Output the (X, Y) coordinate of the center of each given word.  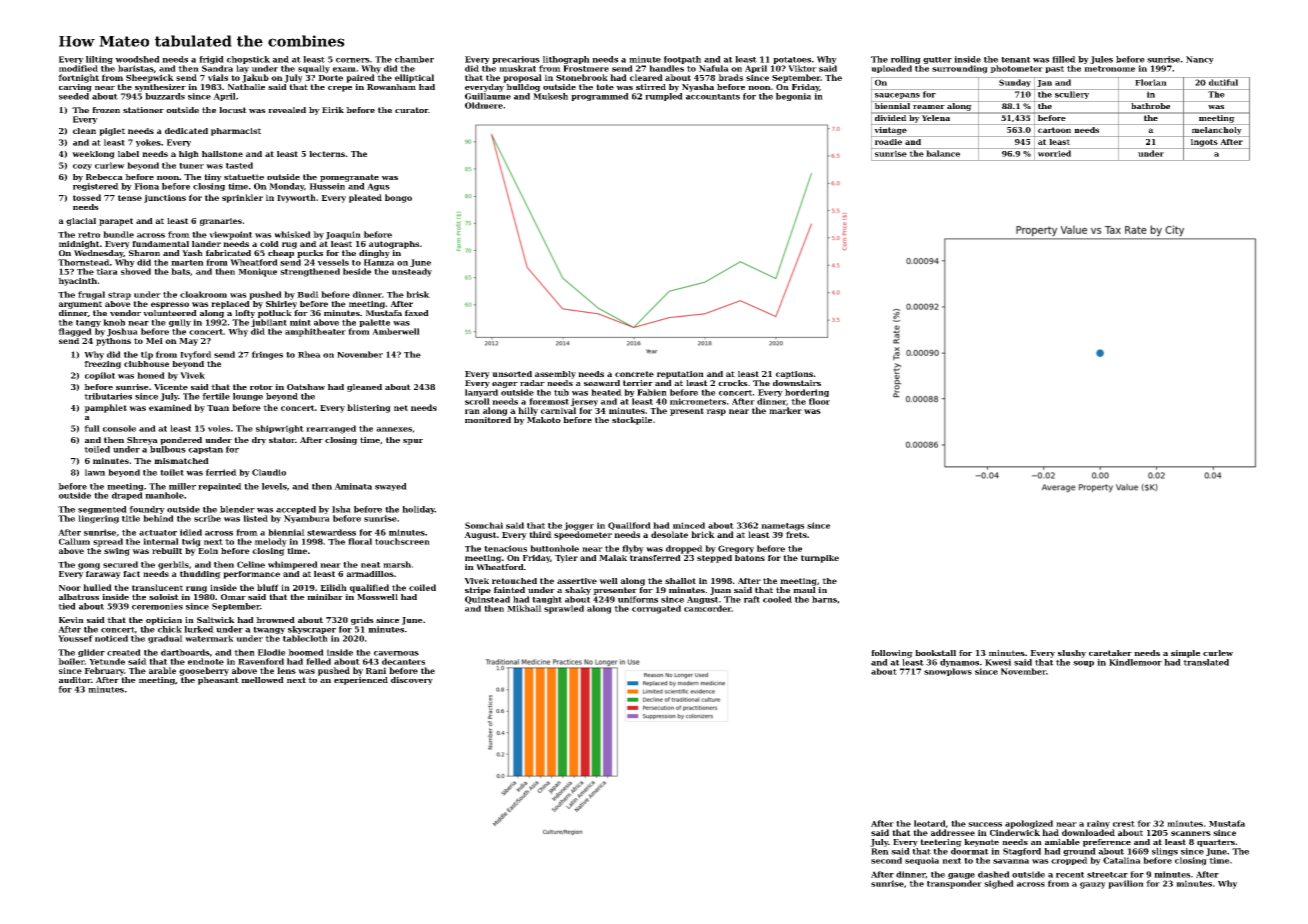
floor (819, 401)
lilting (99, 60)
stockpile (632, 421)
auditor (75, 680)
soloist (164, 597)
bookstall (935, 653)
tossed (87, 197)
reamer (929, 107)
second (886, 860)
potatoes (792, 60)
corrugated (656, 609)
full (92, 428)
